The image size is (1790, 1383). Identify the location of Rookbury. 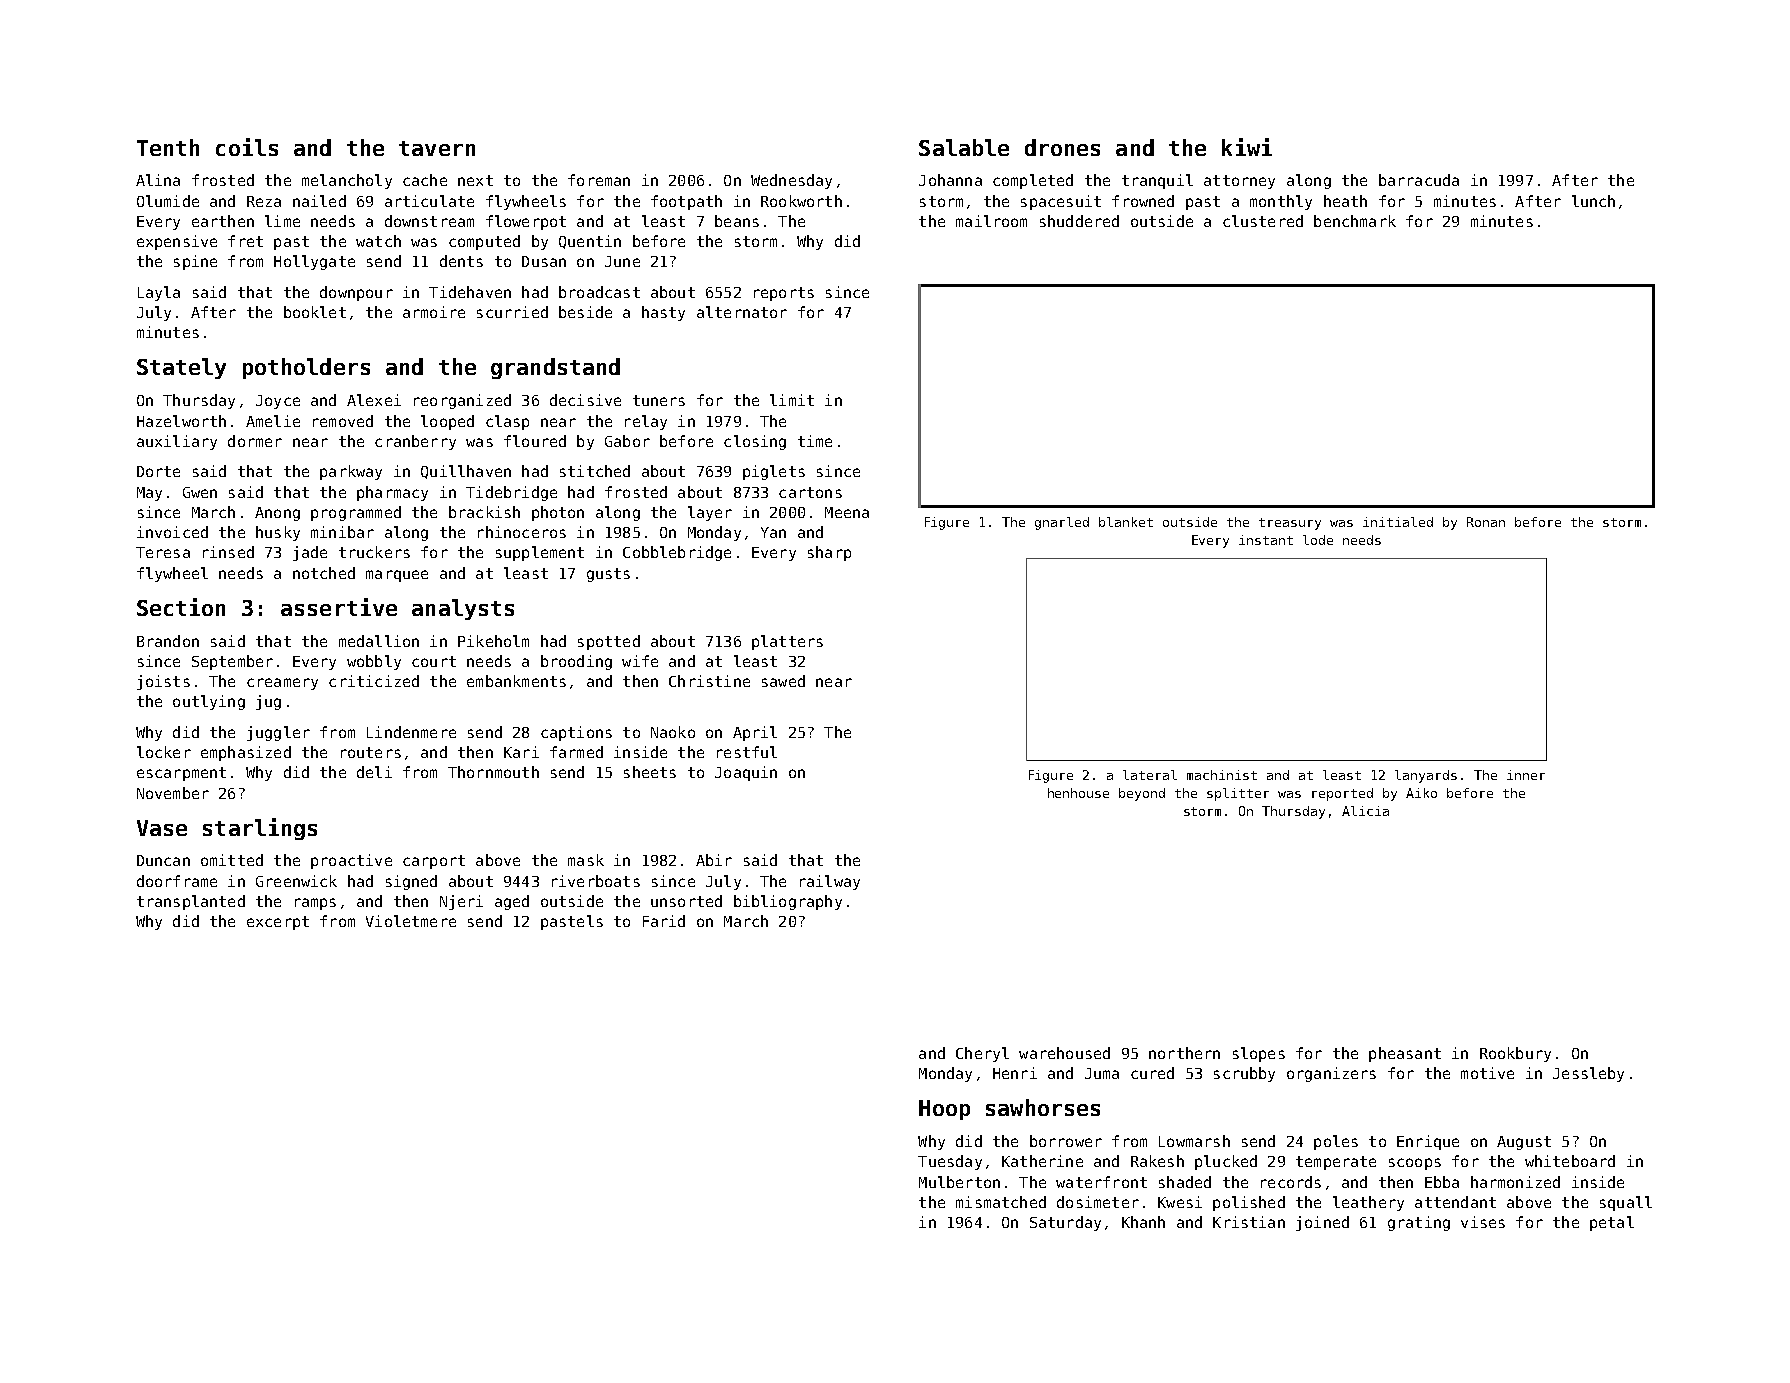
(1515, 1054).
